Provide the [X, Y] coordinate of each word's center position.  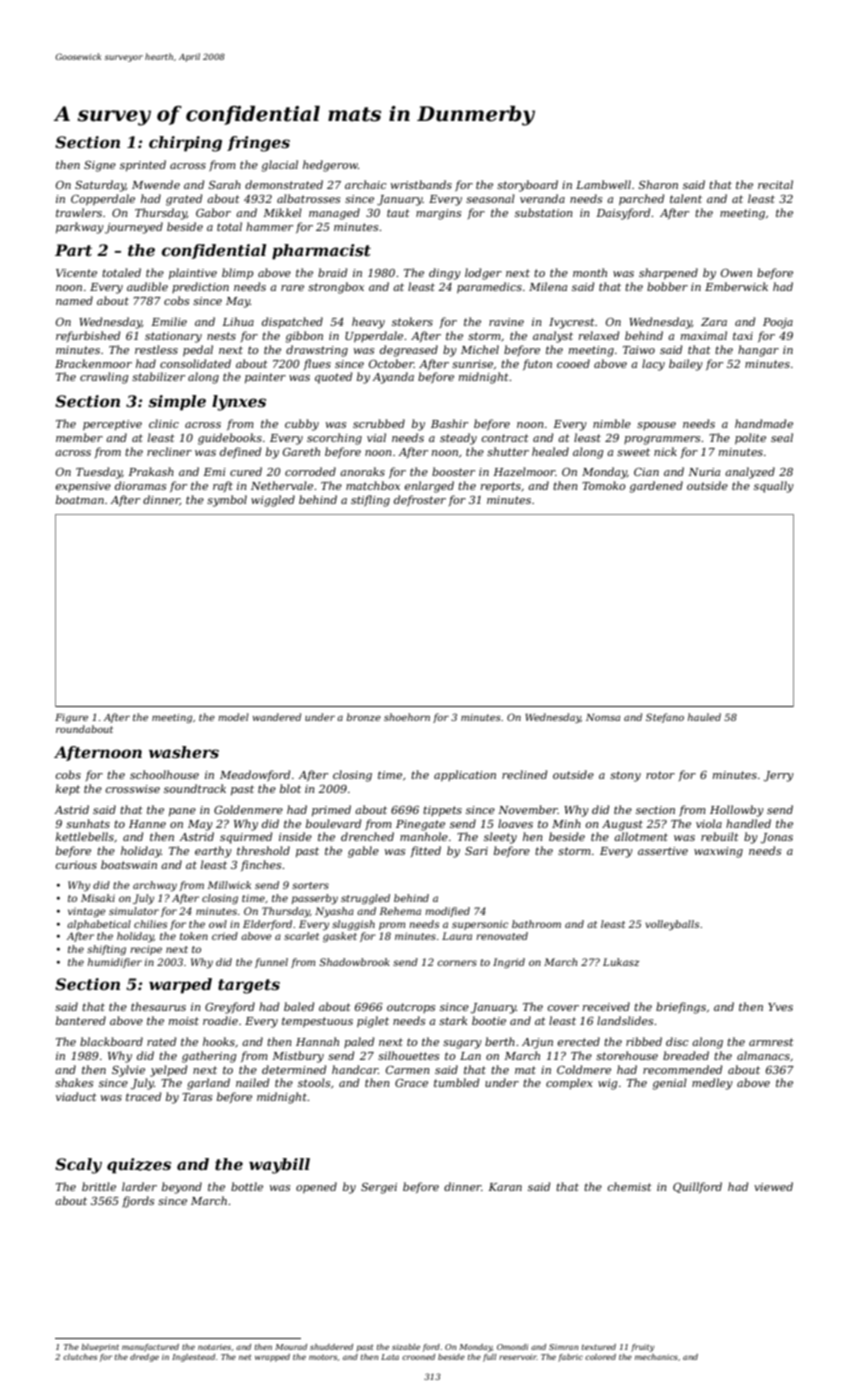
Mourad [291, 1347]
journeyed [134, 228]
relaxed [599, 335]
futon [537, 364]
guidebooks [230, 439]
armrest [771, 1042]
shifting [106, 950]
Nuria [704, 472]
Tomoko [604, 485]
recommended [682, 1069]
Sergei [379, 1188]
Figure [71, 718]
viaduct [76, 1096]
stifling [370, 501]
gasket [340, 937]
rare [292, 288]
